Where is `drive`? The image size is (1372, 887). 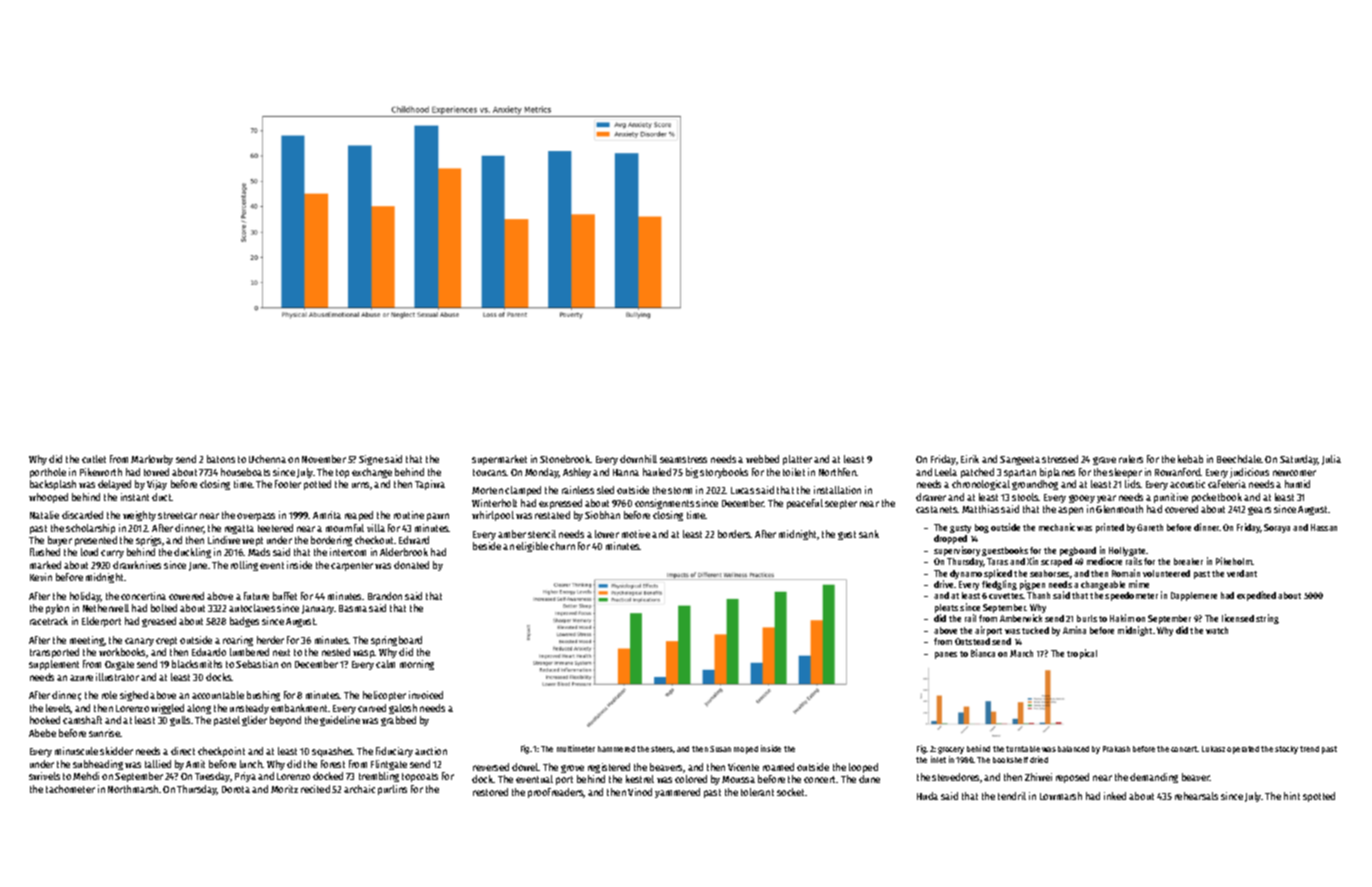 drive is located at coordinates (943, 584).
